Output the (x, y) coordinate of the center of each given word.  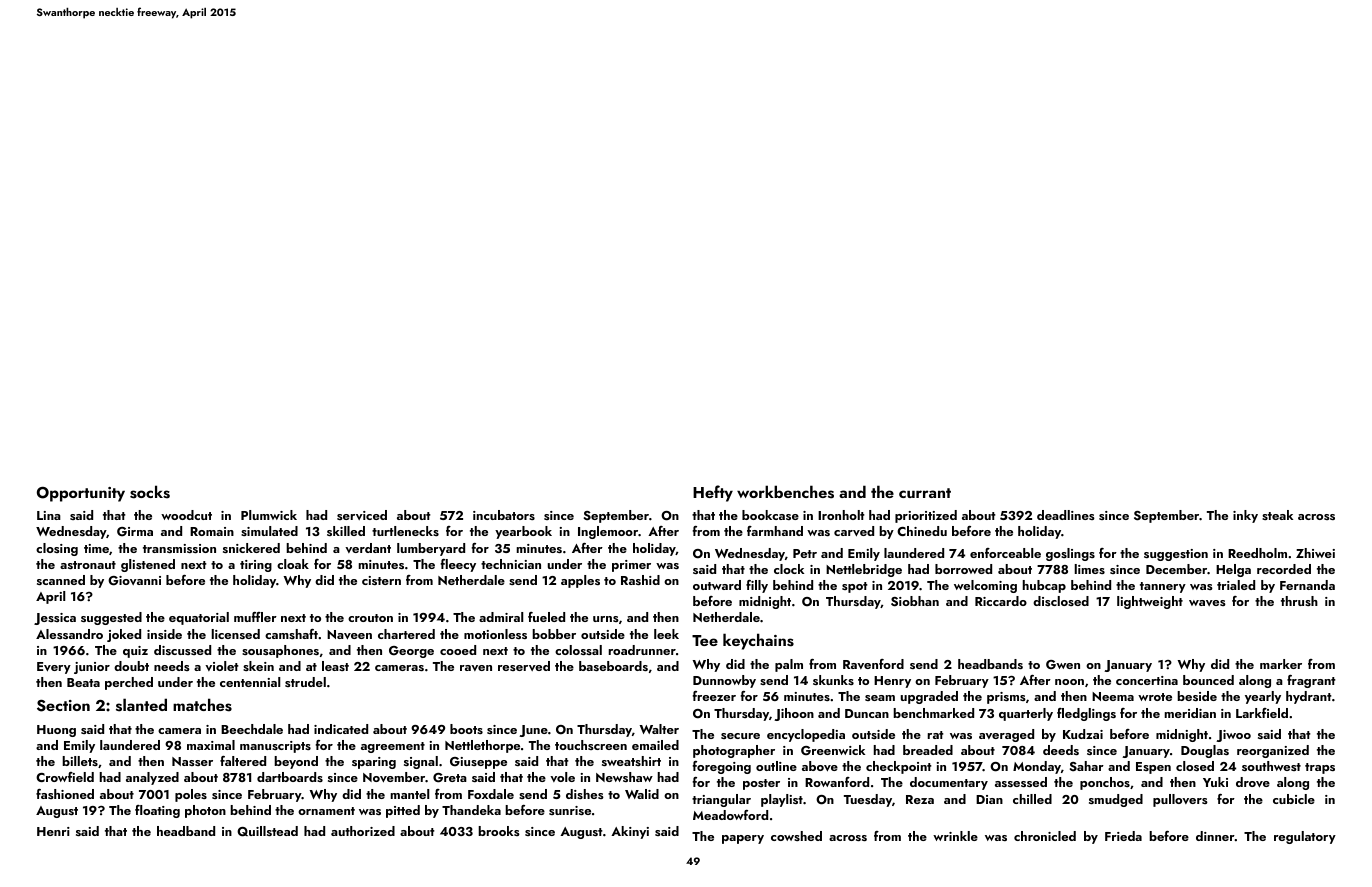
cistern (381, 580)
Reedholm (1257, 553)
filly (757, 586)
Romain (212, 531)
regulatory (1305, 837)
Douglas (1205, 751)
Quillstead (267, 831)
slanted (141, 705)
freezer (714, 696)
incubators (504, 515)
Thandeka (471, 810)
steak (1277, 515)
